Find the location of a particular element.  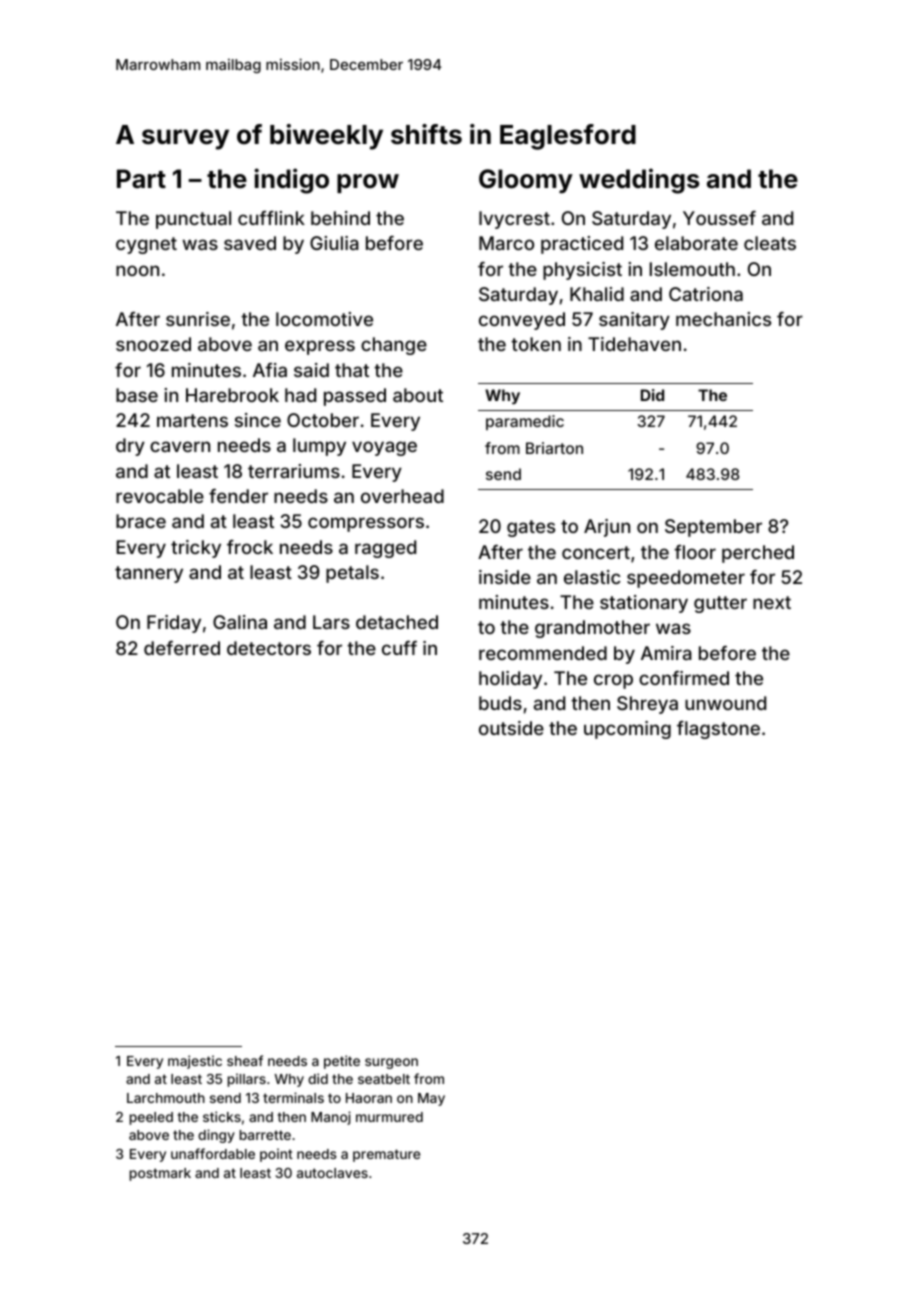

detached is located at coordinates (397, 622).
